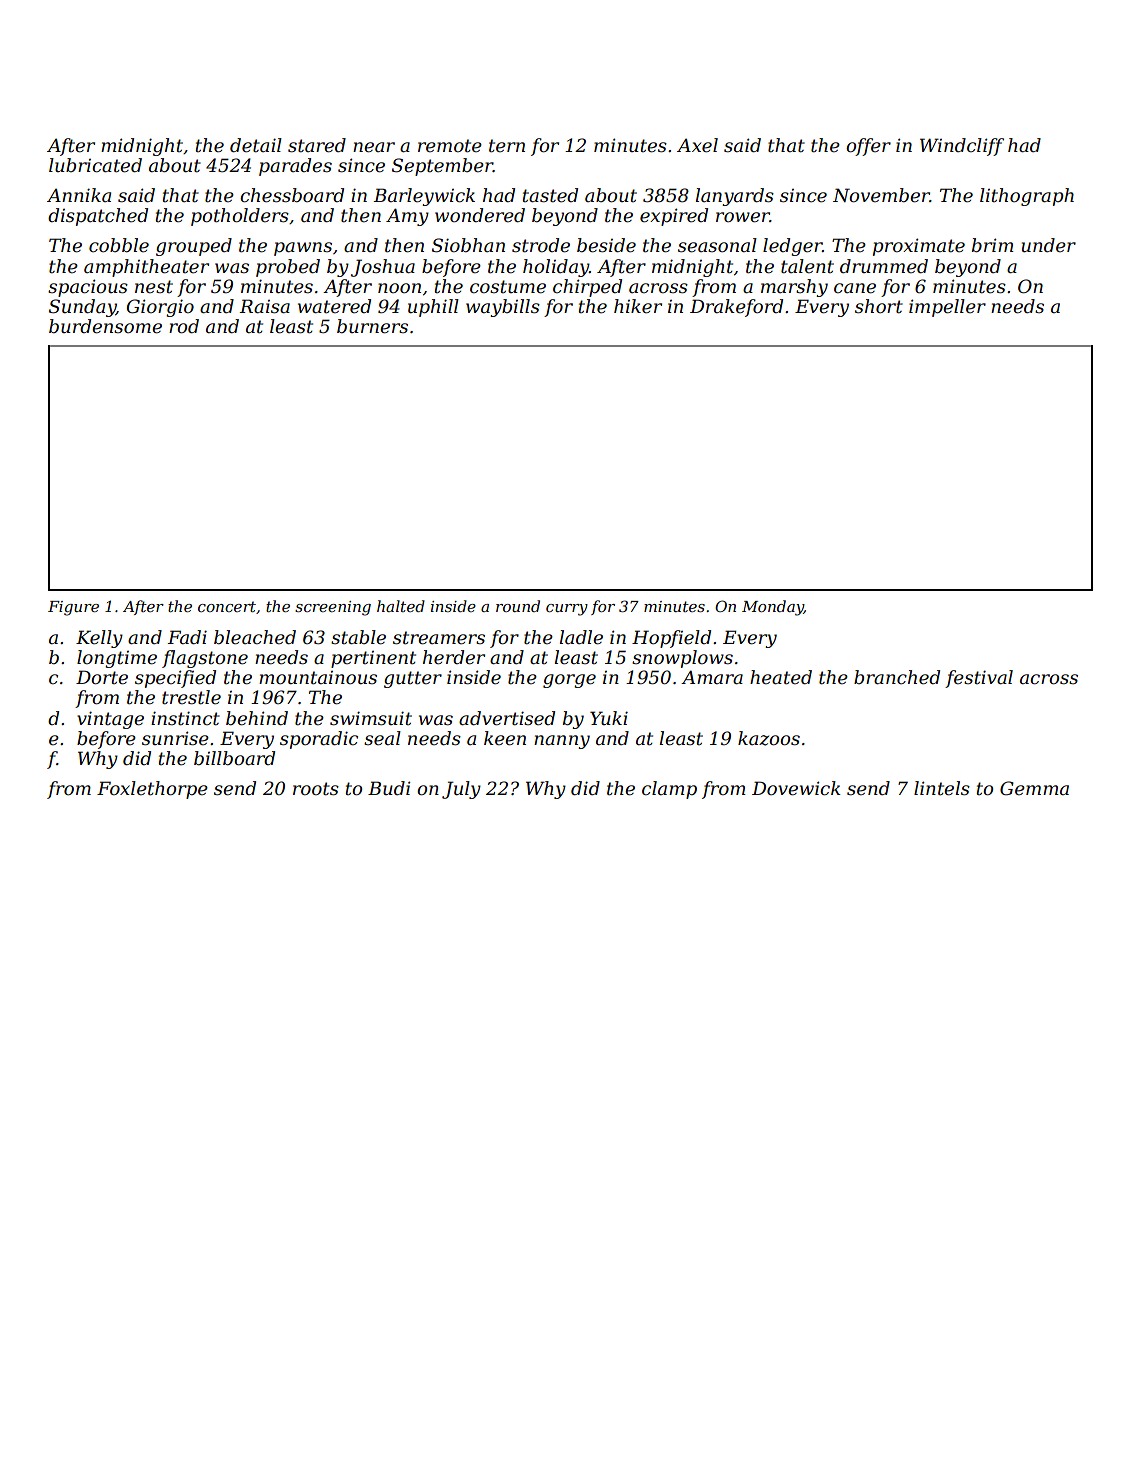 This screenshot has width=1141, height=1476. Describe the element at coordinates (697, 145) in the screenshot. I see `Axel` at that location.
